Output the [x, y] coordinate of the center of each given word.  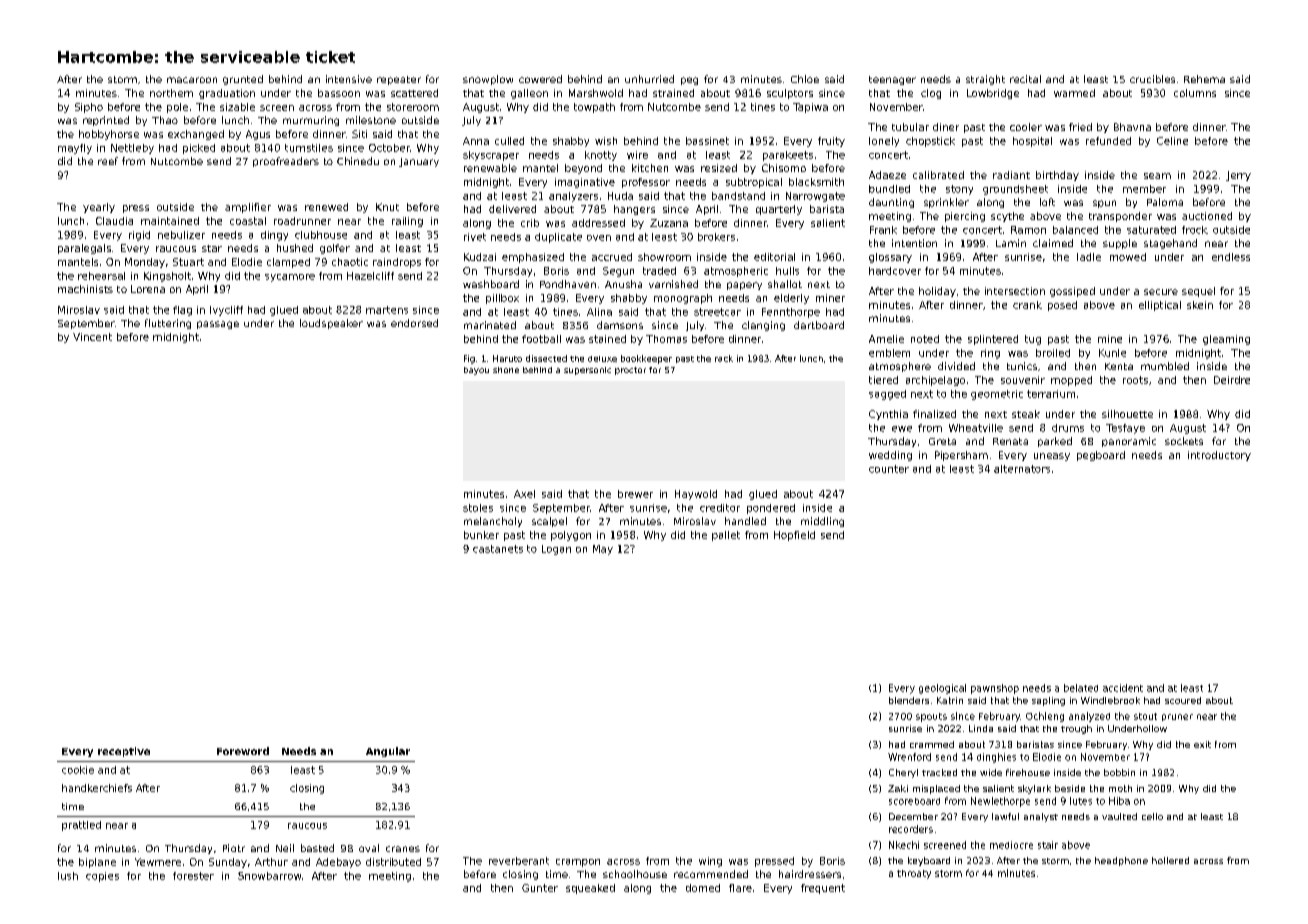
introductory [1219, 456]
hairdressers [810, 874]
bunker [481, 535]
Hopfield [794, 536]
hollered [1170, 860]
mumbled [1165, 366]
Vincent [92, 337]
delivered [512, 209]
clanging [763, 326]
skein [1200, 305]
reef [108, 161]
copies [102, 877]
